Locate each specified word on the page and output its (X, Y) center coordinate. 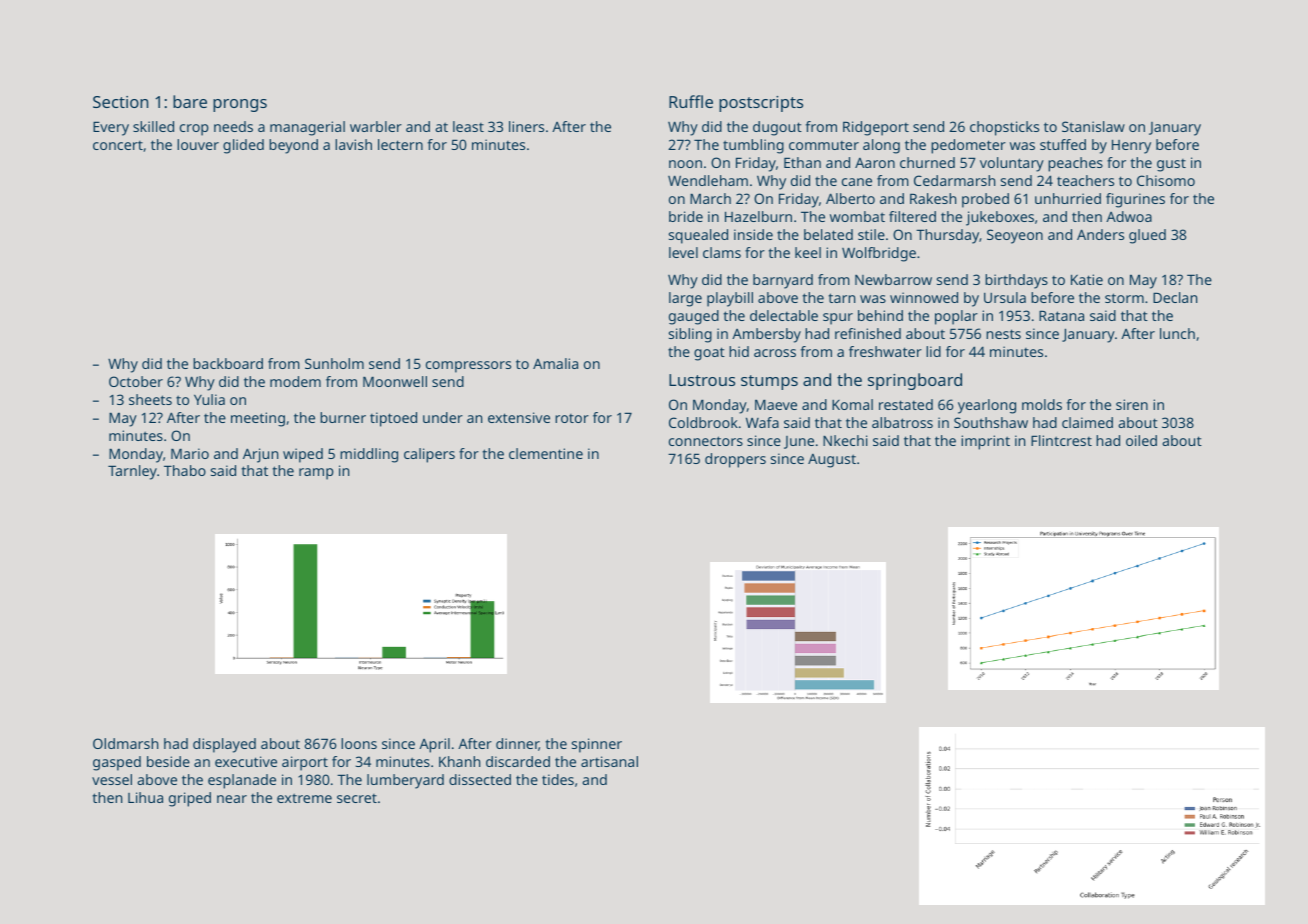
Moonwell (395, 381)
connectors (706, 441)
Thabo (185, 470)
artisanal (609, 761)
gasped (117, 763)
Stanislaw (1093, 126)
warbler (376, 126)
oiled (1141, 440)
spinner (597, 745)
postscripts (761, 104)
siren (1132, 404)
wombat (857, 216)
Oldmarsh (125, 743)
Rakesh (933, 198)
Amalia (555, 363)
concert (118, 145)
